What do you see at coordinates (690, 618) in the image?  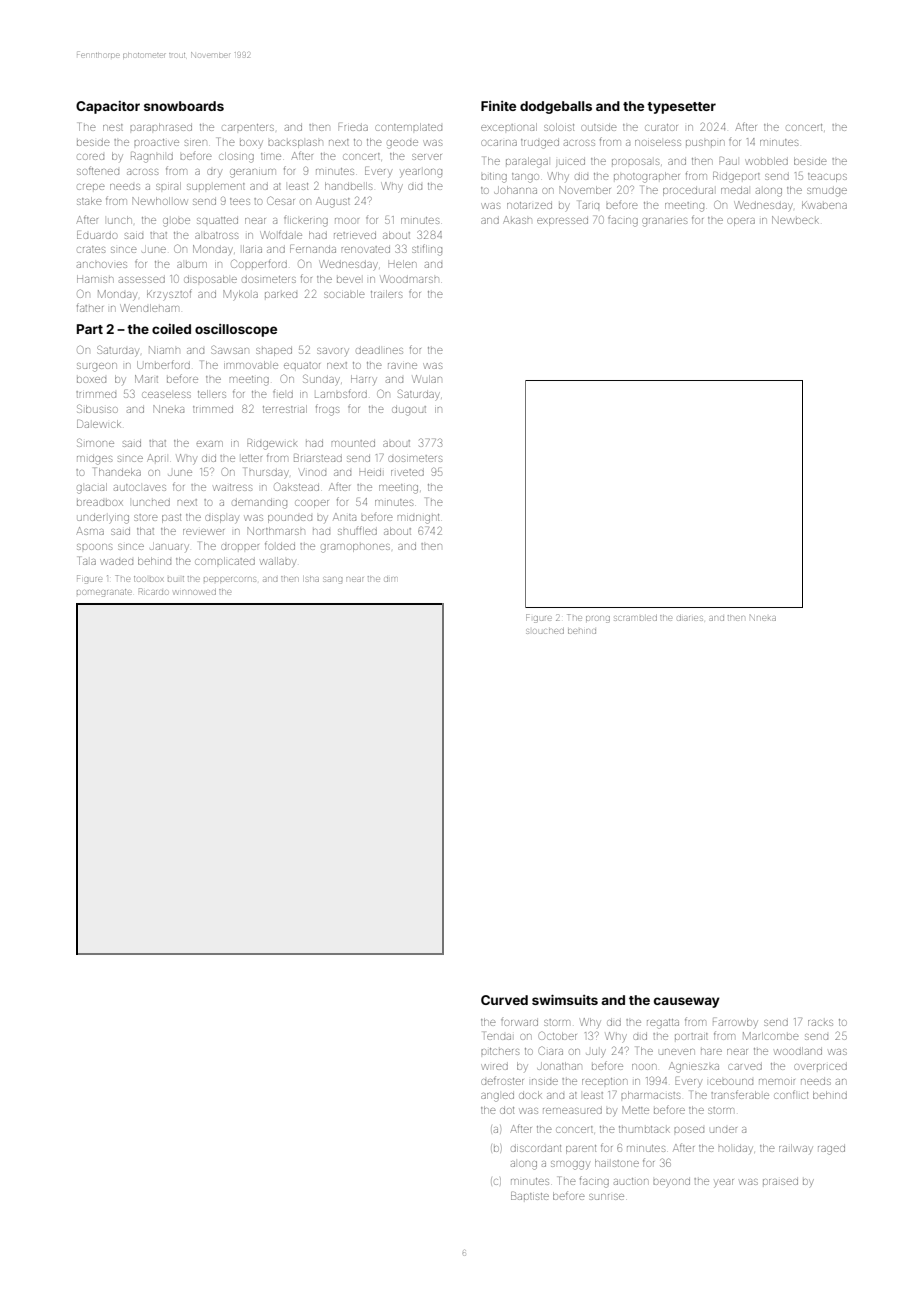 I see `diaries` at bounding box center [690, 618].
